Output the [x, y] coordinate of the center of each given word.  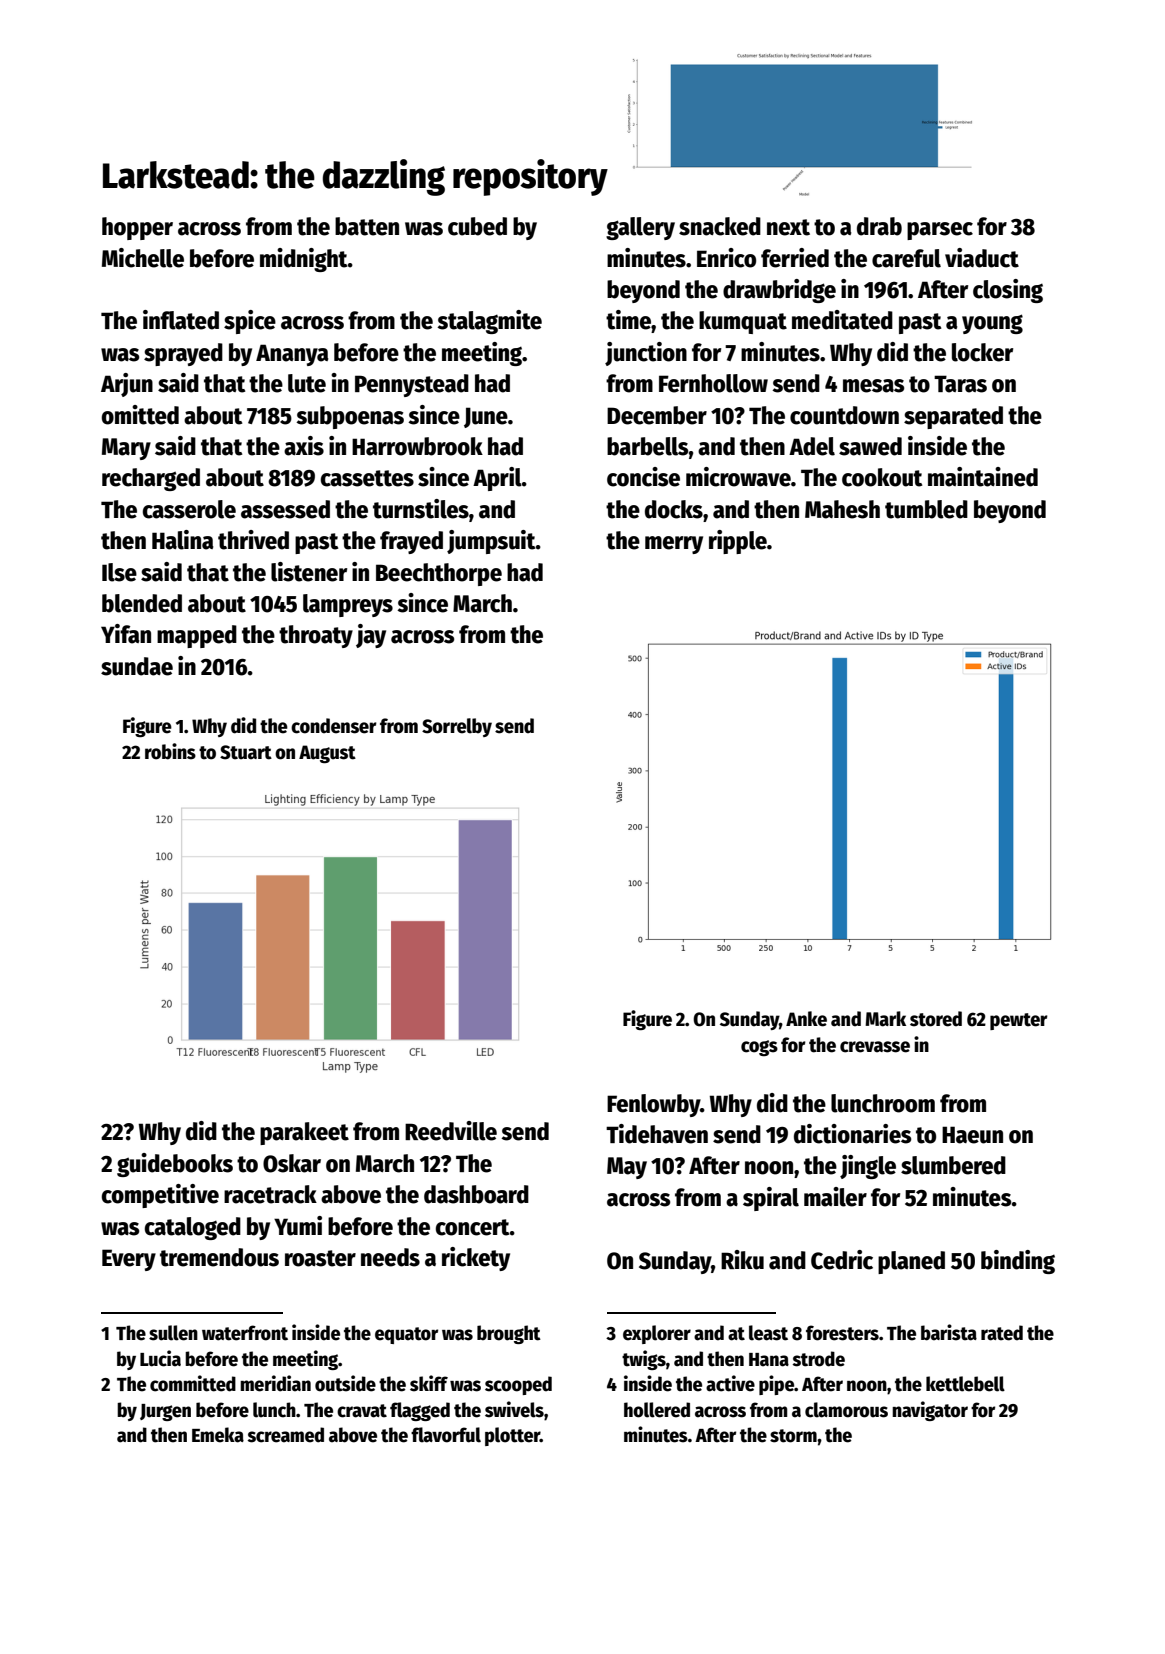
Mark [885, 1019]
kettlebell [965, 1384]
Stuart [246, 752]
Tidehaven [657, 1134]
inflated [181, 320]
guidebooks [175, 1165]
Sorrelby [457, 727]
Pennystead [412, 385]
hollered [657, 1410]
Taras [960, 384]
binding [1018, 1262]
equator [406, 1335]
